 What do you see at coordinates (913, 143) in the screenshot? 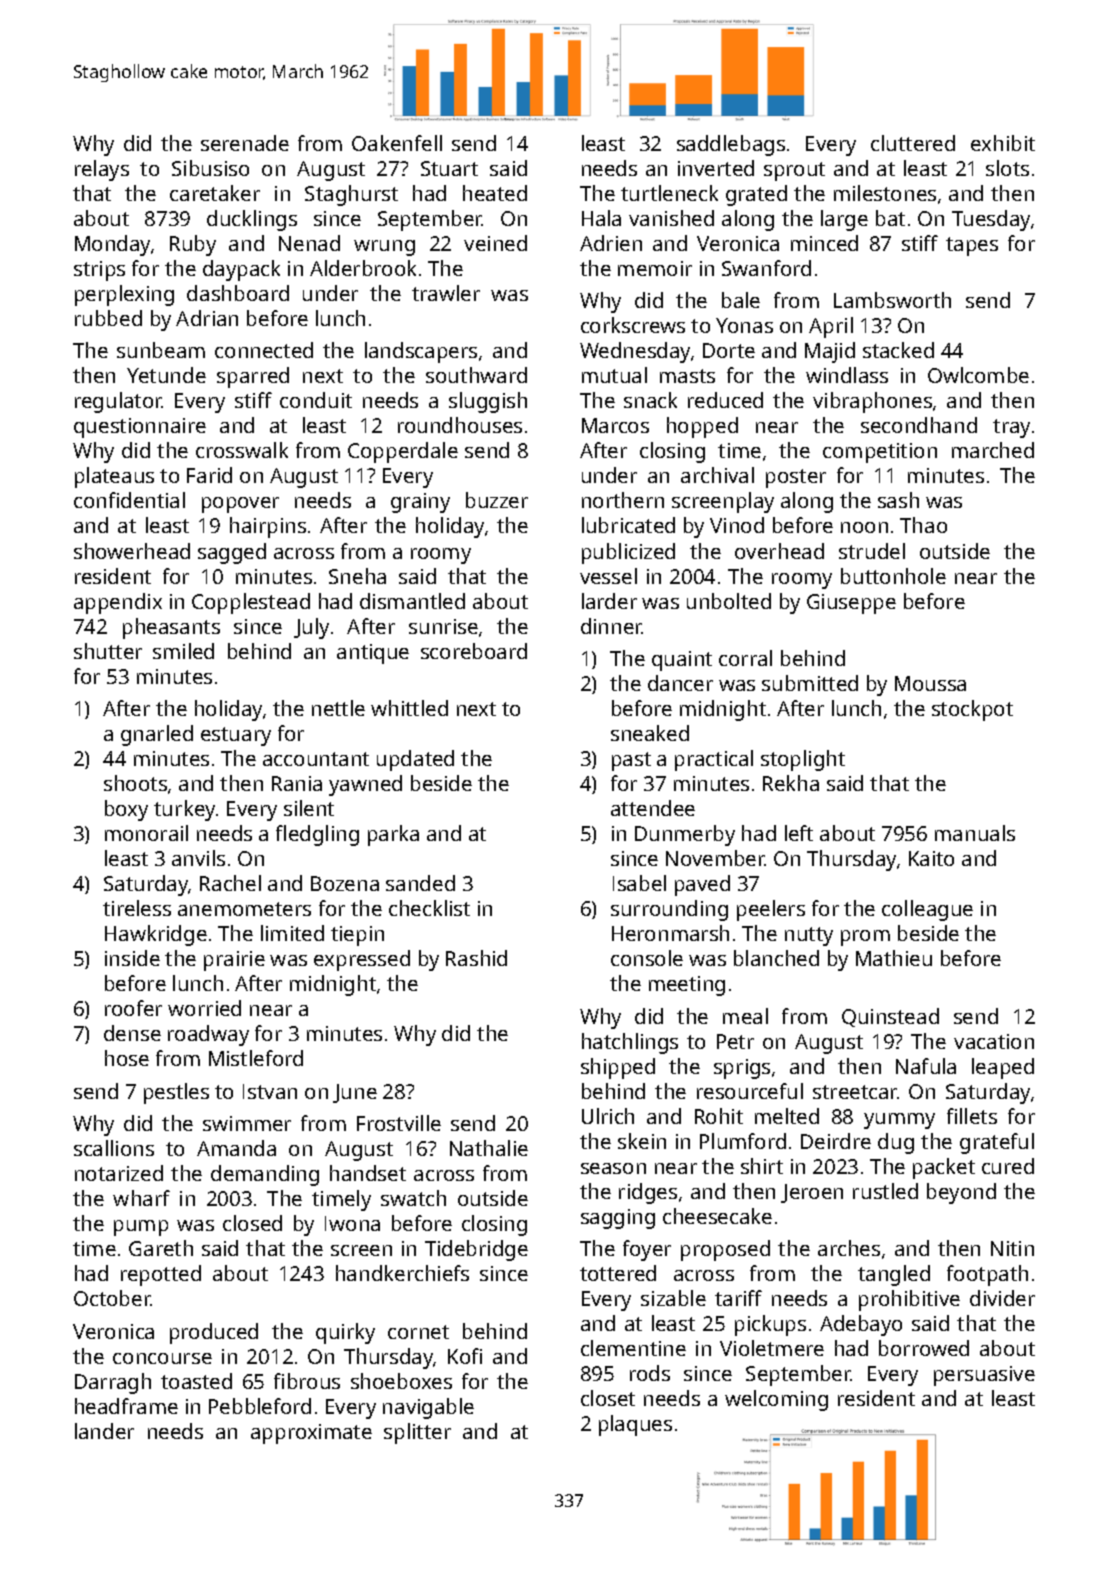
I see `cluttered` at bounding box center [913, 143].
